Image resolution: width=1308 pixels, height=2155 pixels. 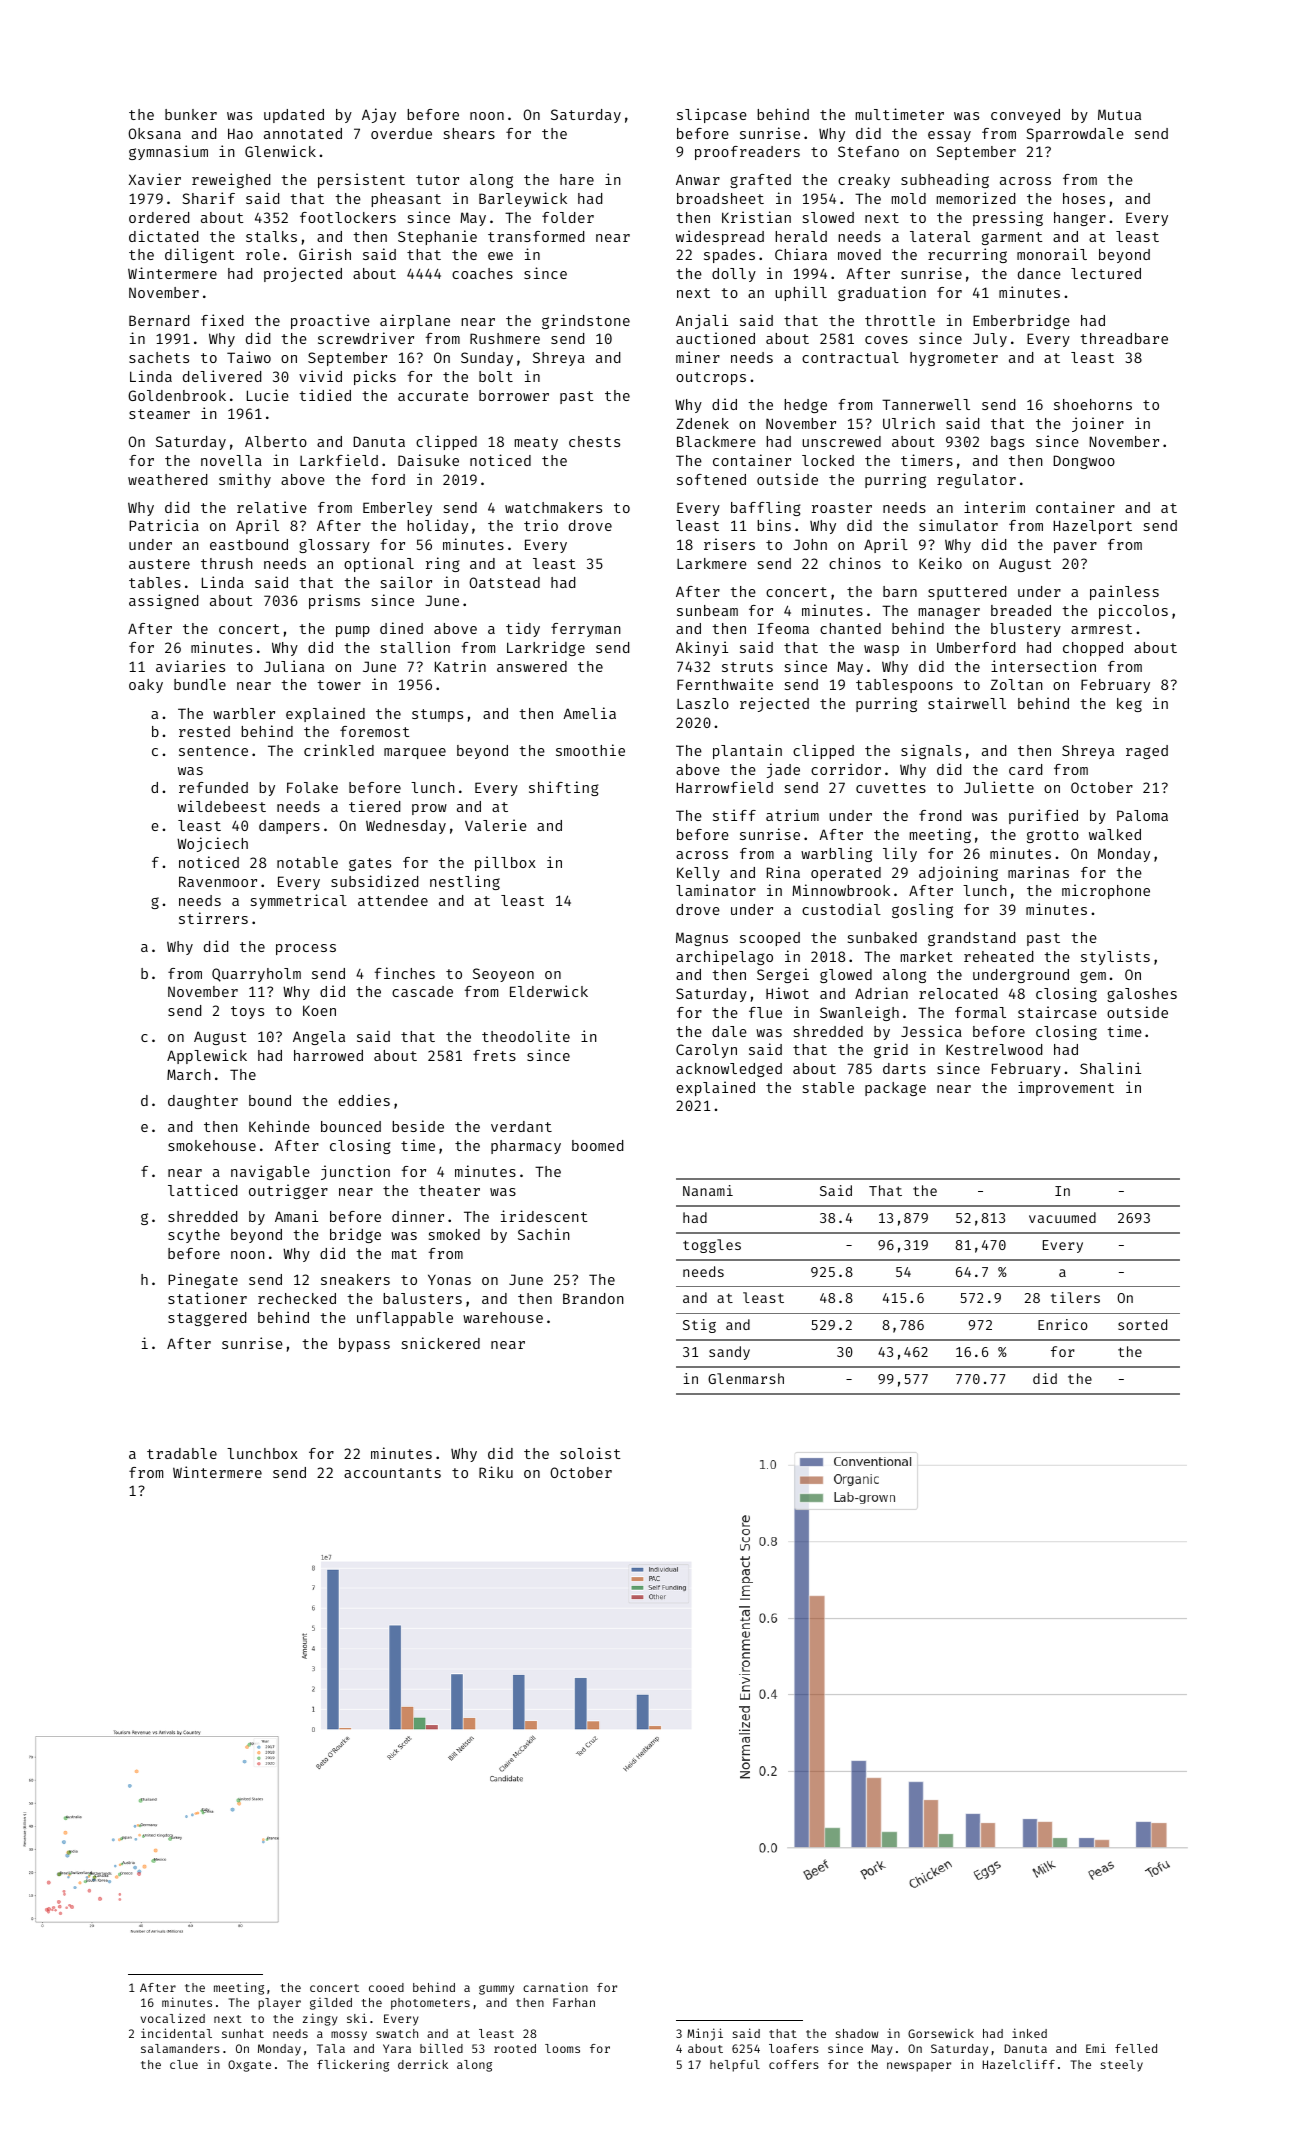 What do you see at coordinates (1025, 116) in the screenshot?
I see `conveyed` at bounding box center [1025, 116].
